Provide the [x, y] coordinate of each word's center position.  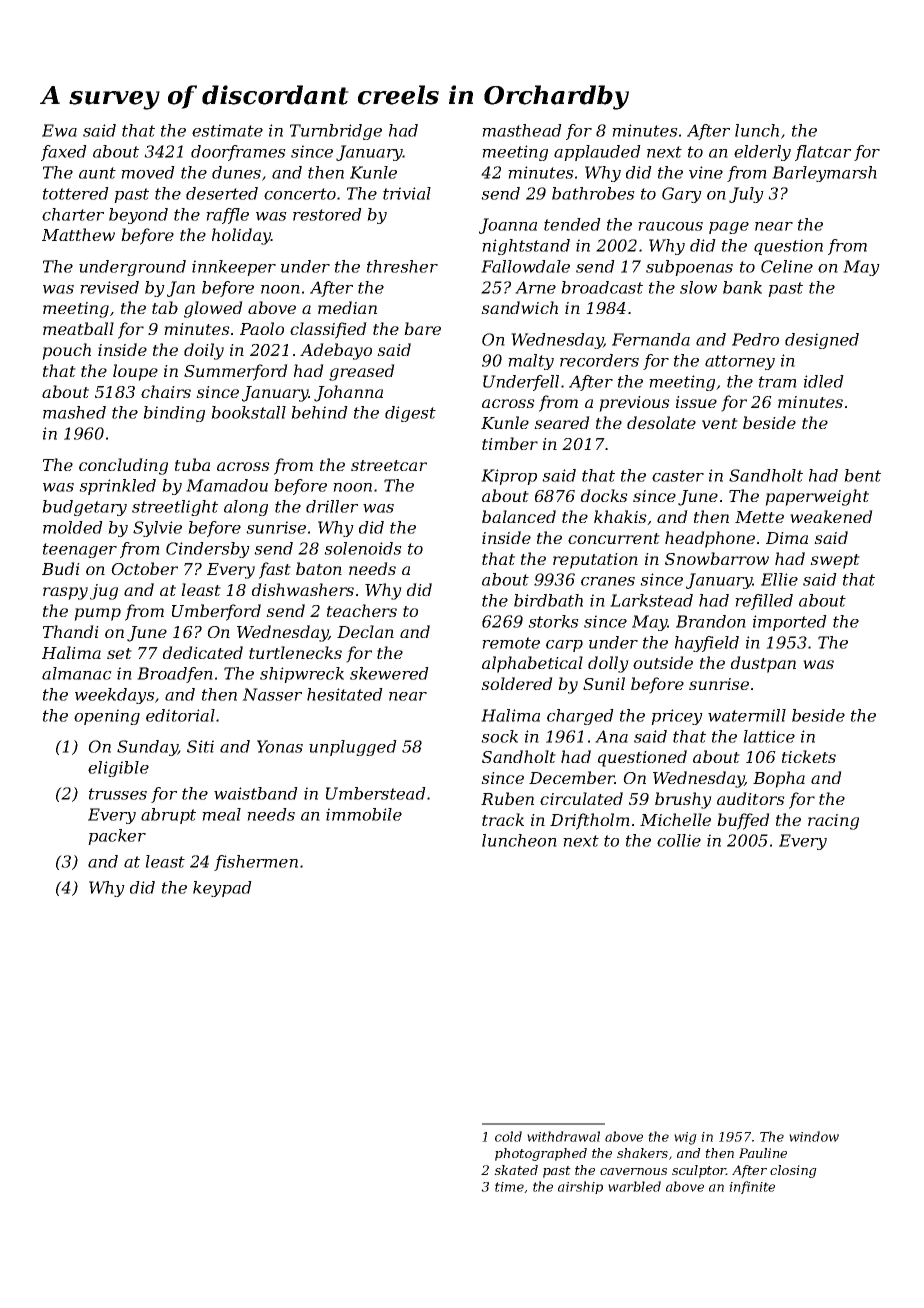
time [509, 1187]
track [503, 819]
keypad [222, 889]
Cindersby [208, 550]
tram [778, 382]
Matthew [78, 234]
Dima [787, 538]
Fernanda [651, 339]
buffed [743, 821]
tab [165, 307]
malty [531, 362]
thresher [402, 266]
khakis [620, 516]
